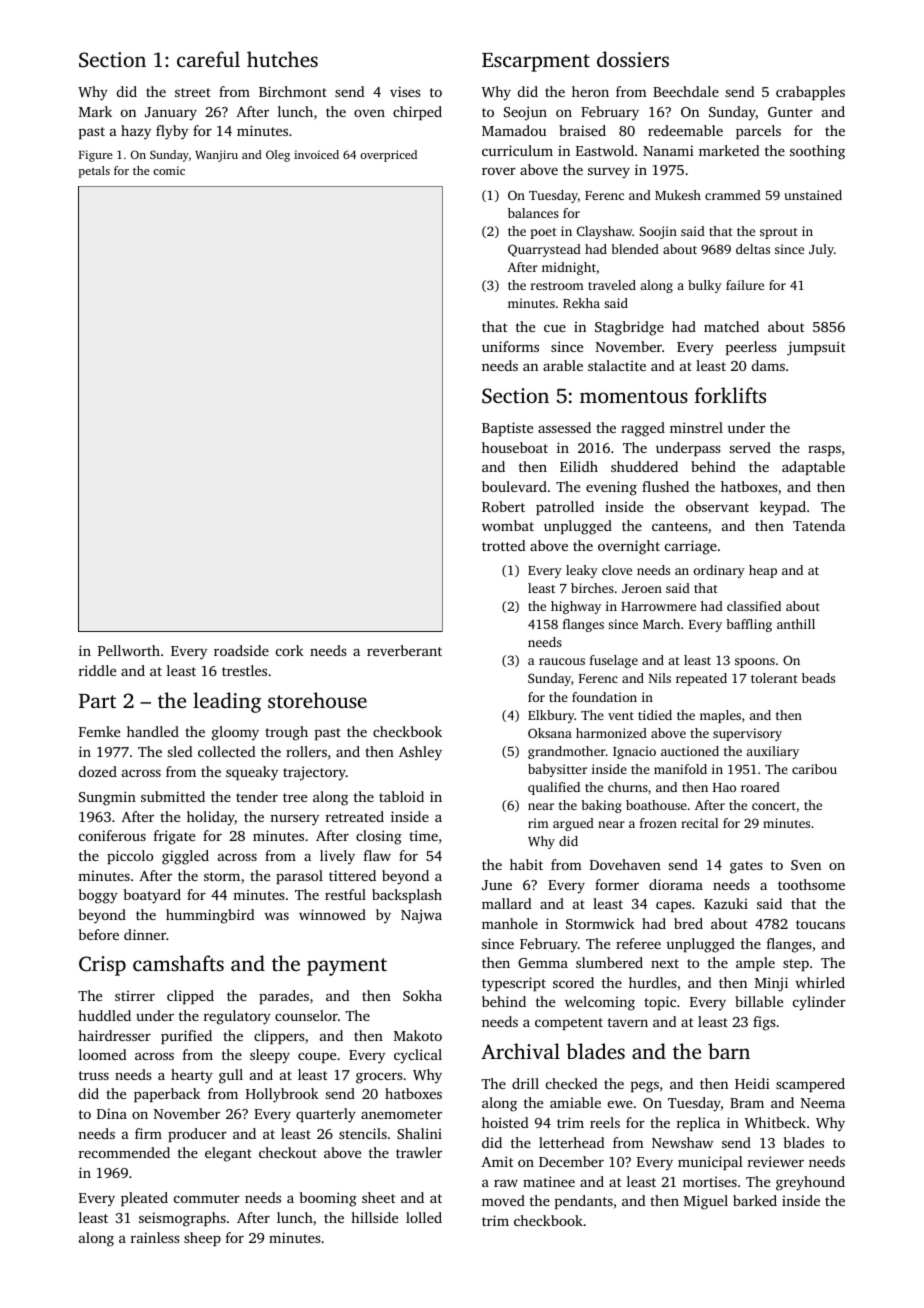 This screenshot has height=1308, width=924. Describe the element at coordinates (563, 365) in the screenshot. I see `arable` at that location.
